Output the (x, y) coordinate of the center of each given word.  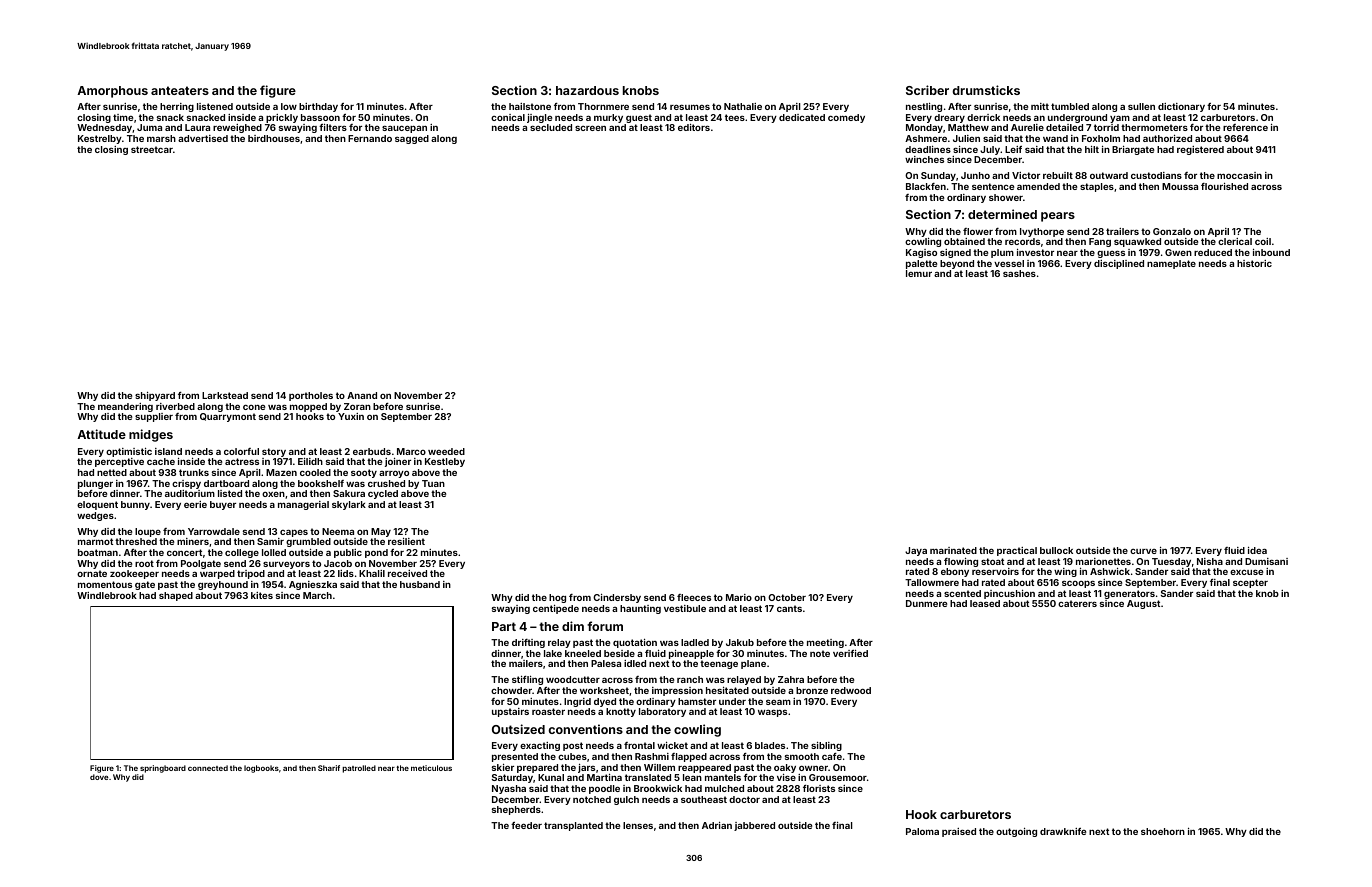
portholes (311, 396)
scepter (1250, 583)
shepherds (516, 810)
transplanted (573, 826)
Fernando (370, 138)
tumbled (1070, 106)
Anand (362, 395)
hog (557, 598)
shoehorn (1163, 831)
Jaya (916, 551)
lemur (919, 273)
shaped (176, 596)
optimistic (129, 452)
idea (1257, 550)
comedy (846, 118)
